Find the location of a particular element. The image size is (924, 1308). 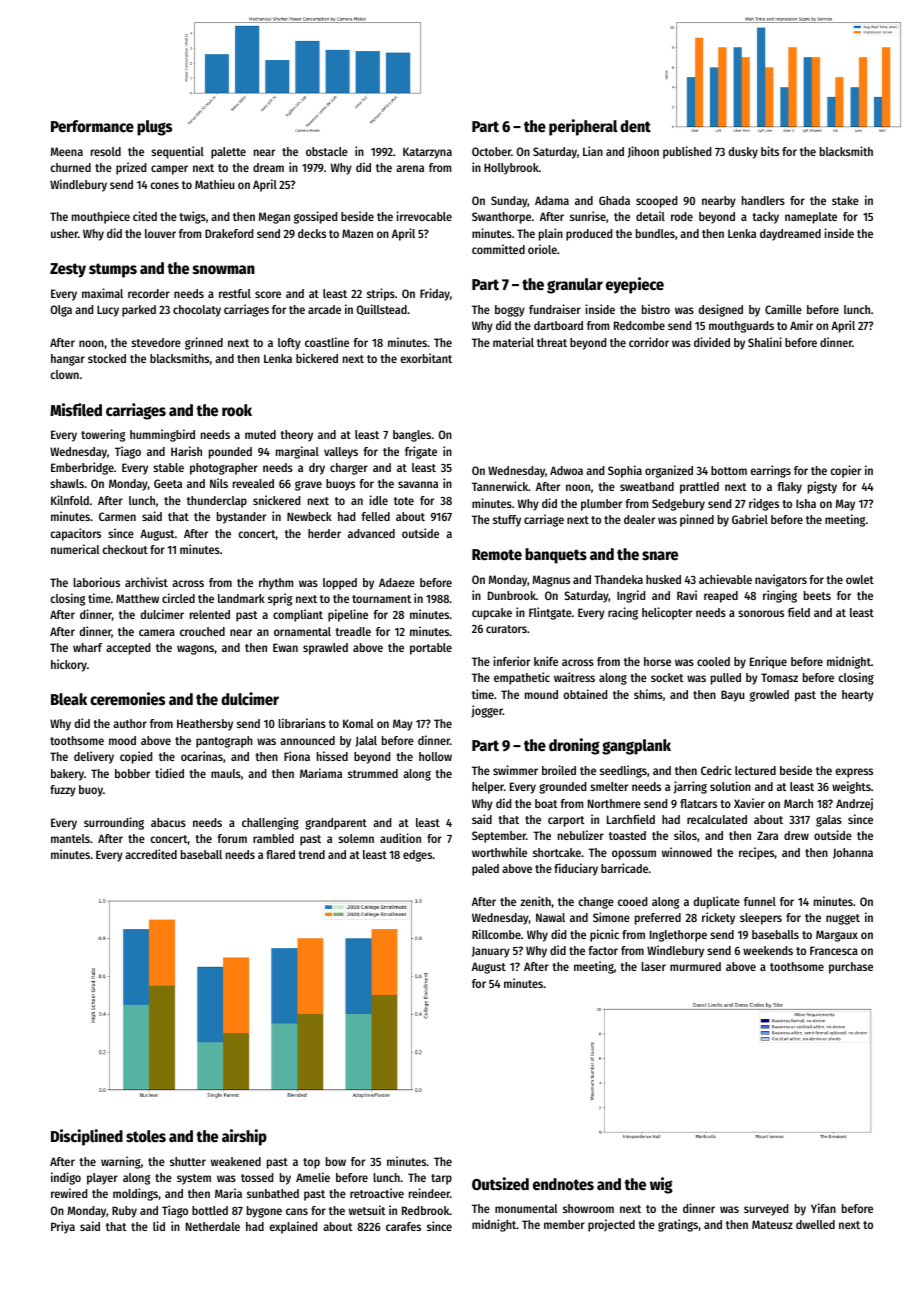

endnotes is located at coordinates (563, 1184).
